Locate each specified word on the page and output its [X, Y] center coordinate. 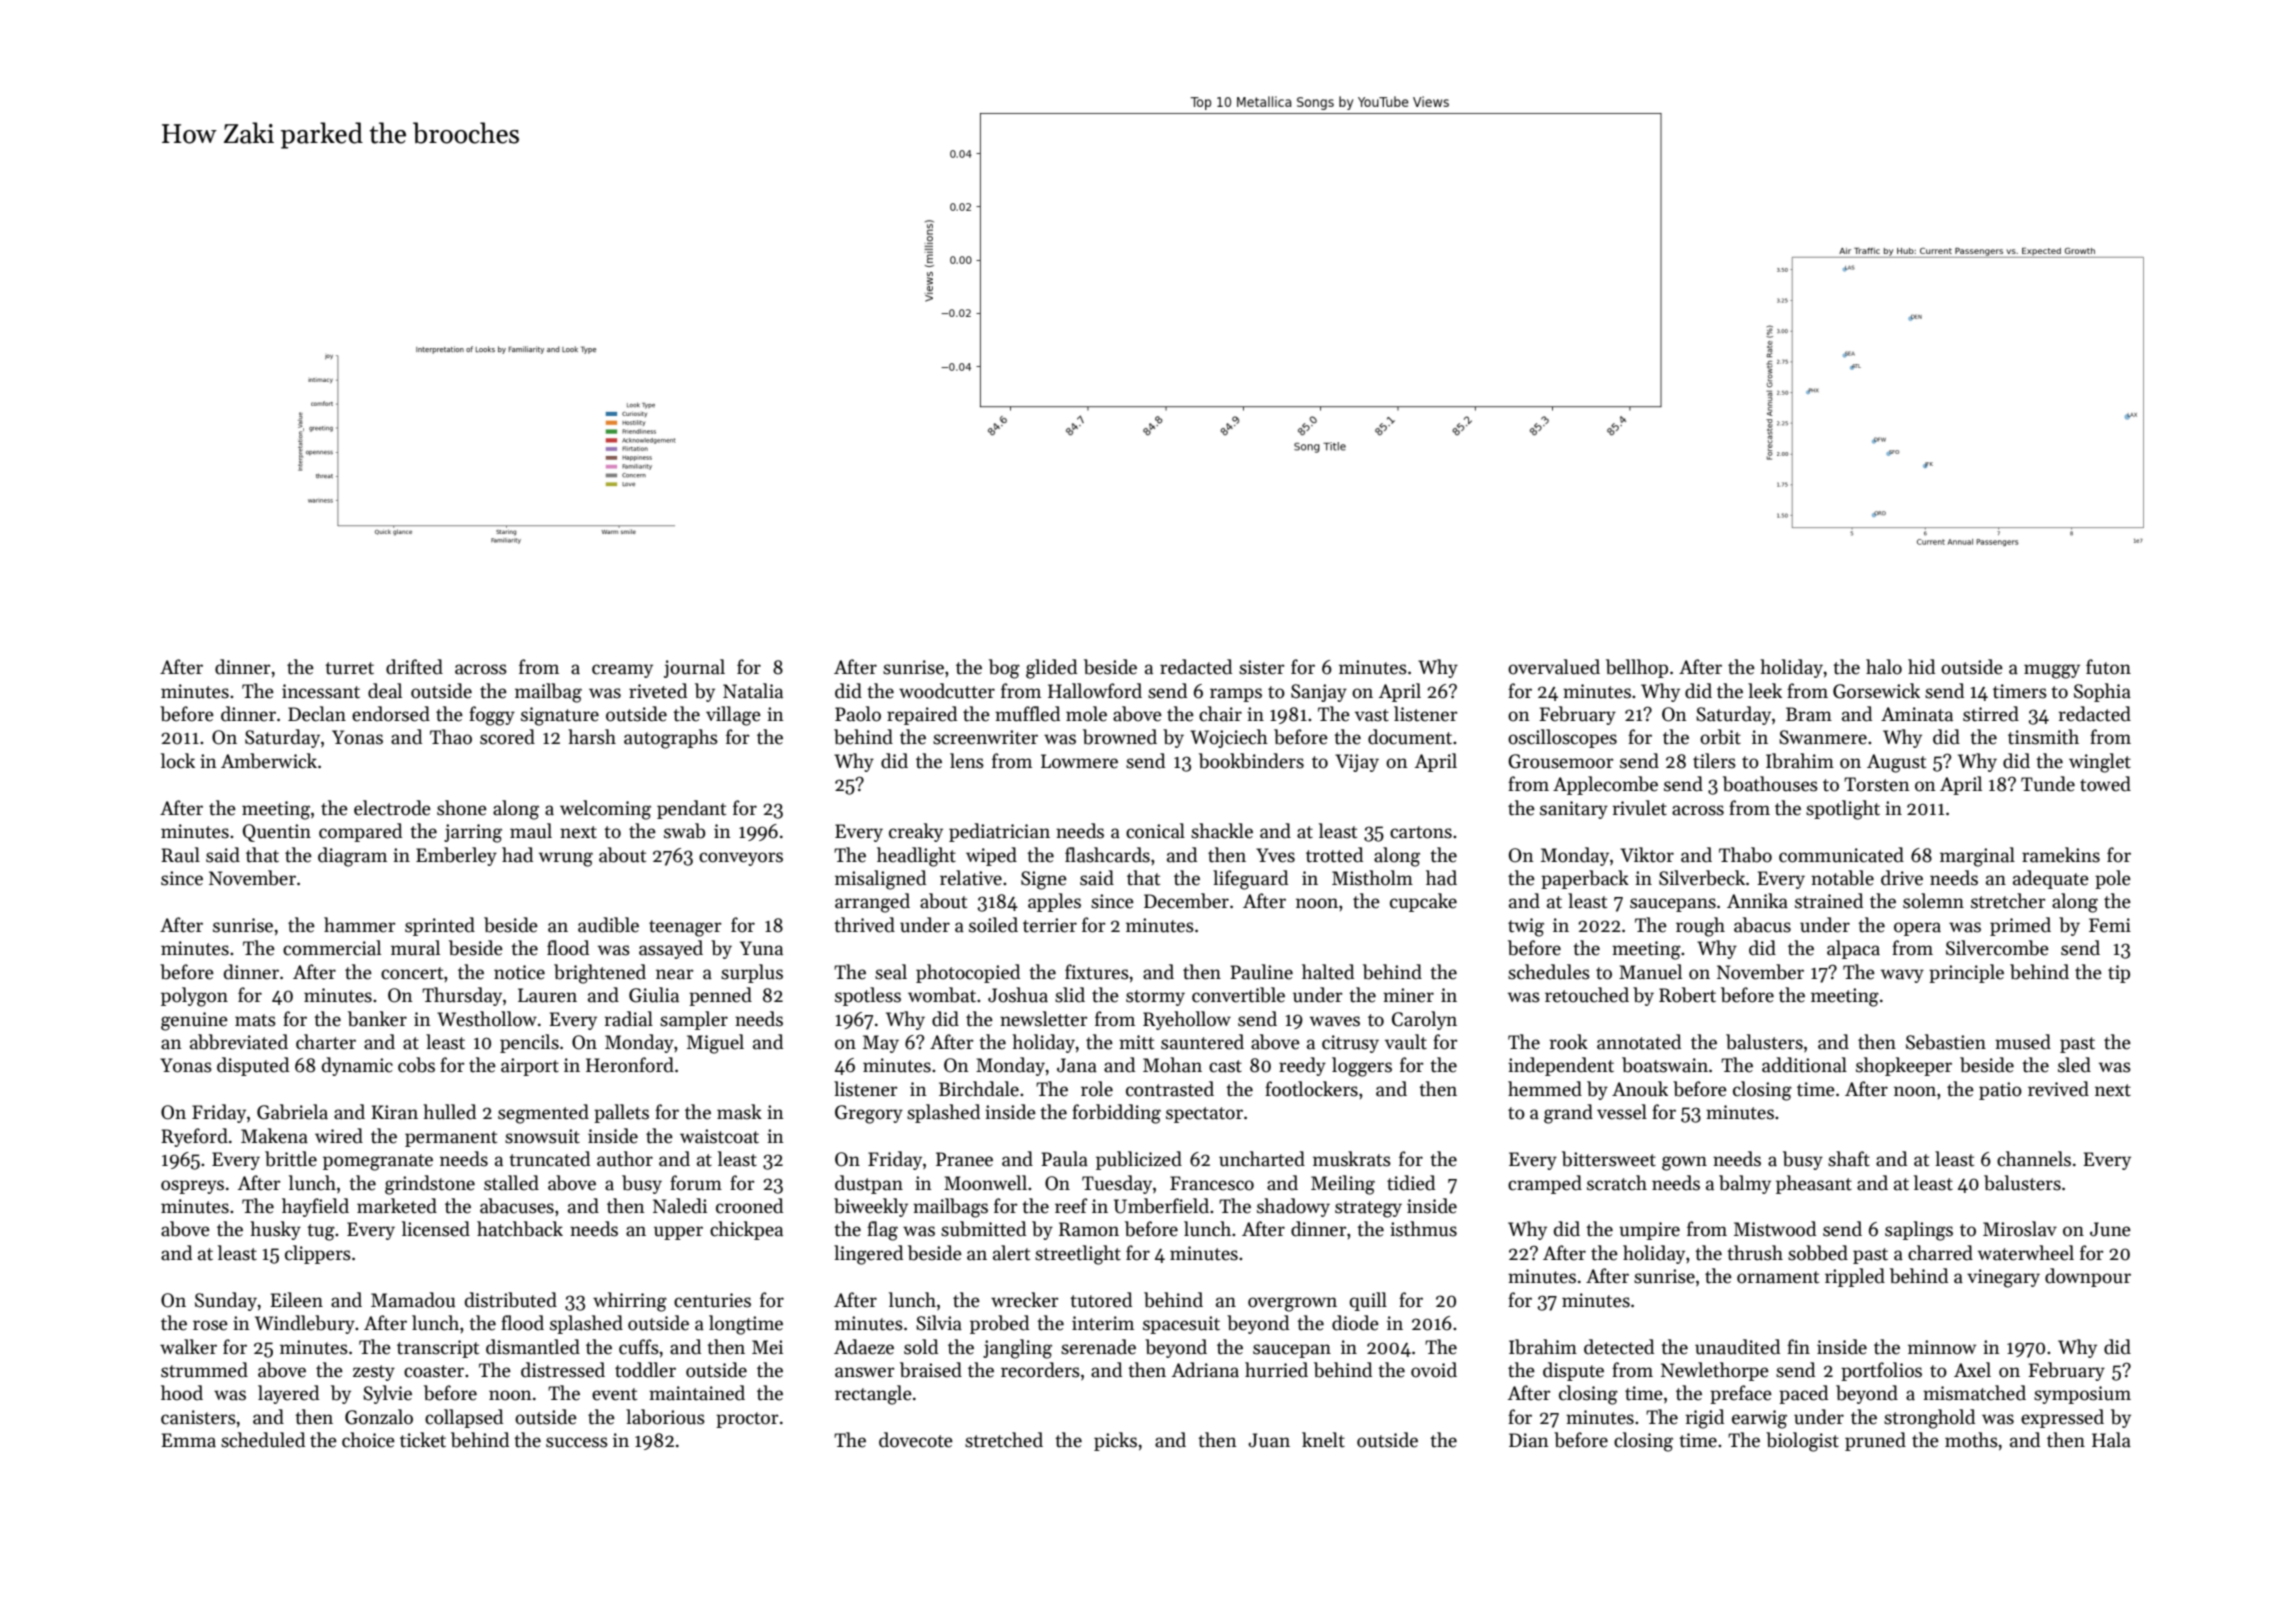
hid [1921, 667]
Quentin [277, 833]
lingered [868, 1255]
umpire [1649, 1231]
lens [967, 761]
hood [182, 1393]
